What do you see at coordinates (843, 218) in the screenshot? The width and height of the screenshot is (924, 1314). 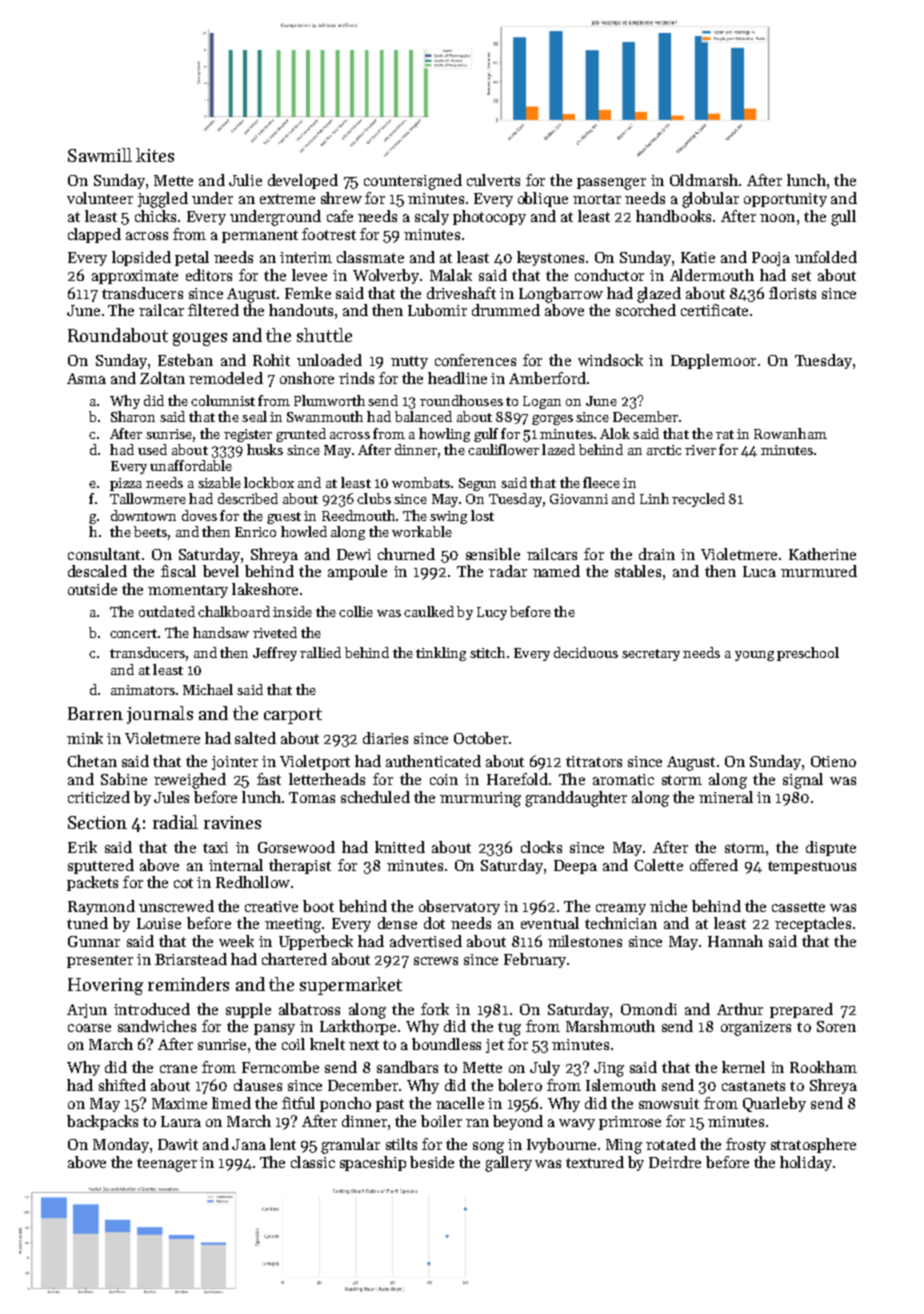 I see `gull` at bounding box center [843, 218].
